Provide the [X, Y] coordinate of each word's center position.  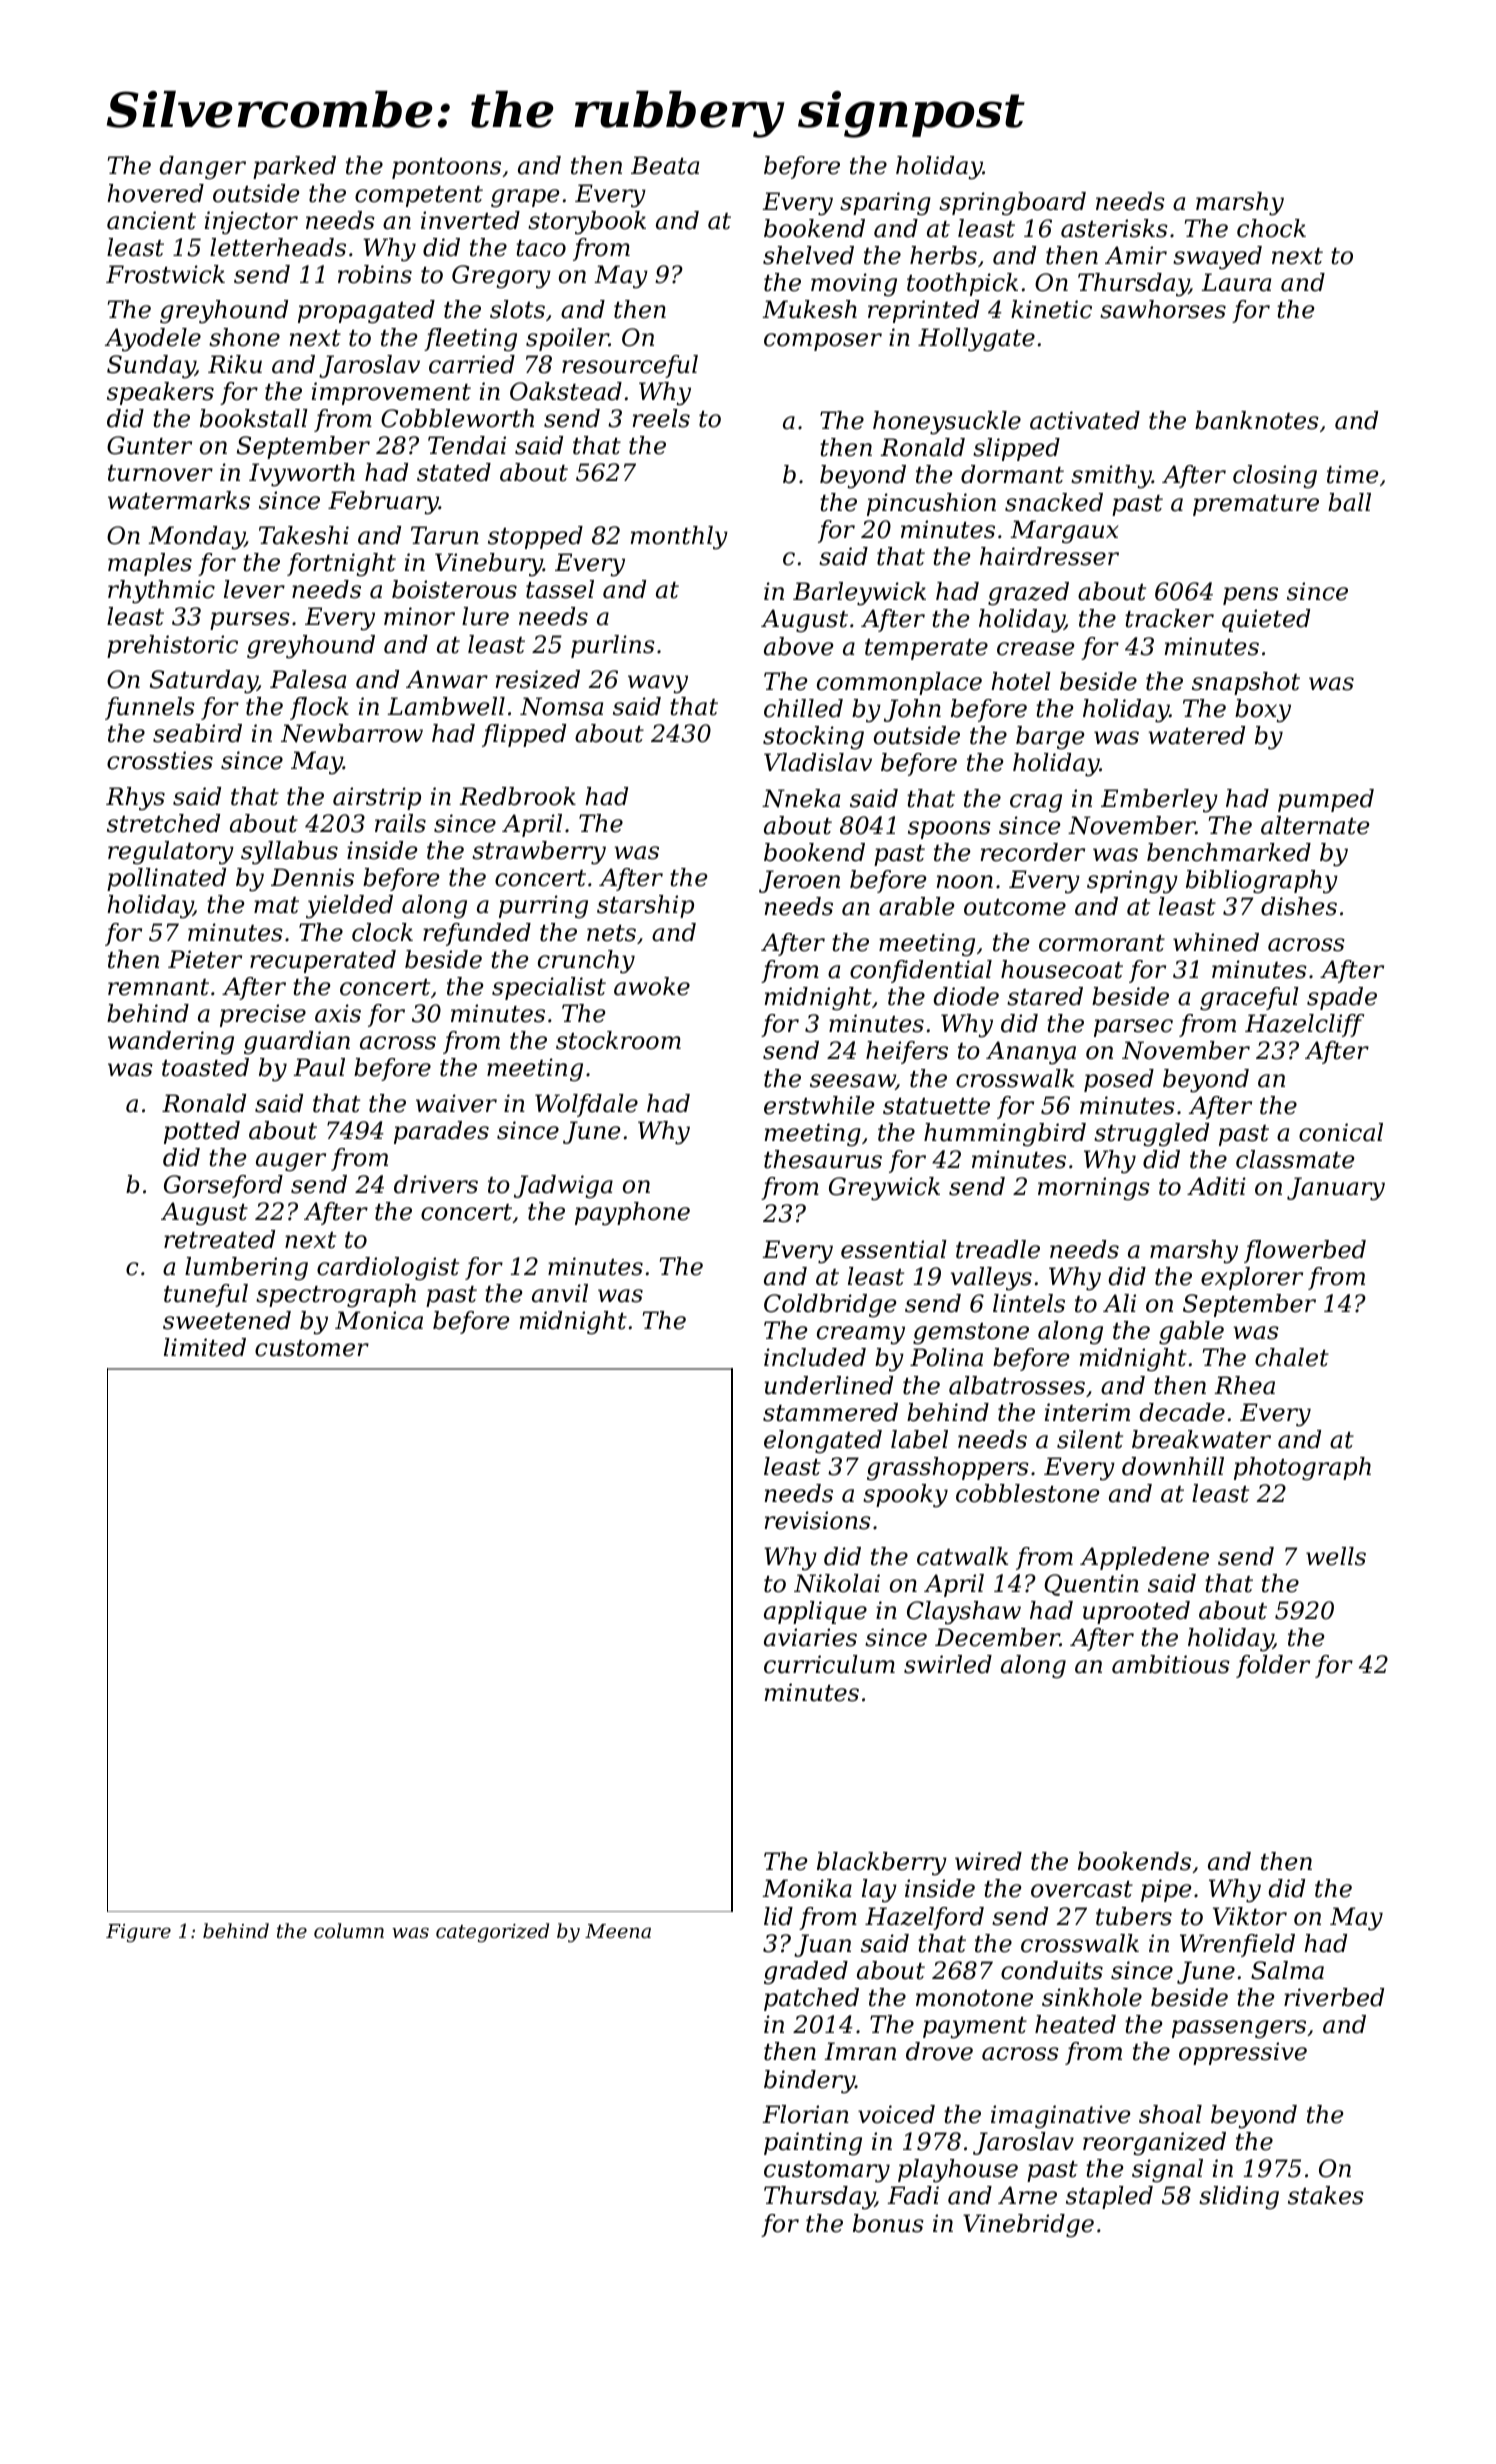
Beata [665, 165]
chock [1271, 228]
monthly [679, 538]
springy [1132, 882]
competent [419, 196]
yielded [349, 907]
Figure [138, 1933]
